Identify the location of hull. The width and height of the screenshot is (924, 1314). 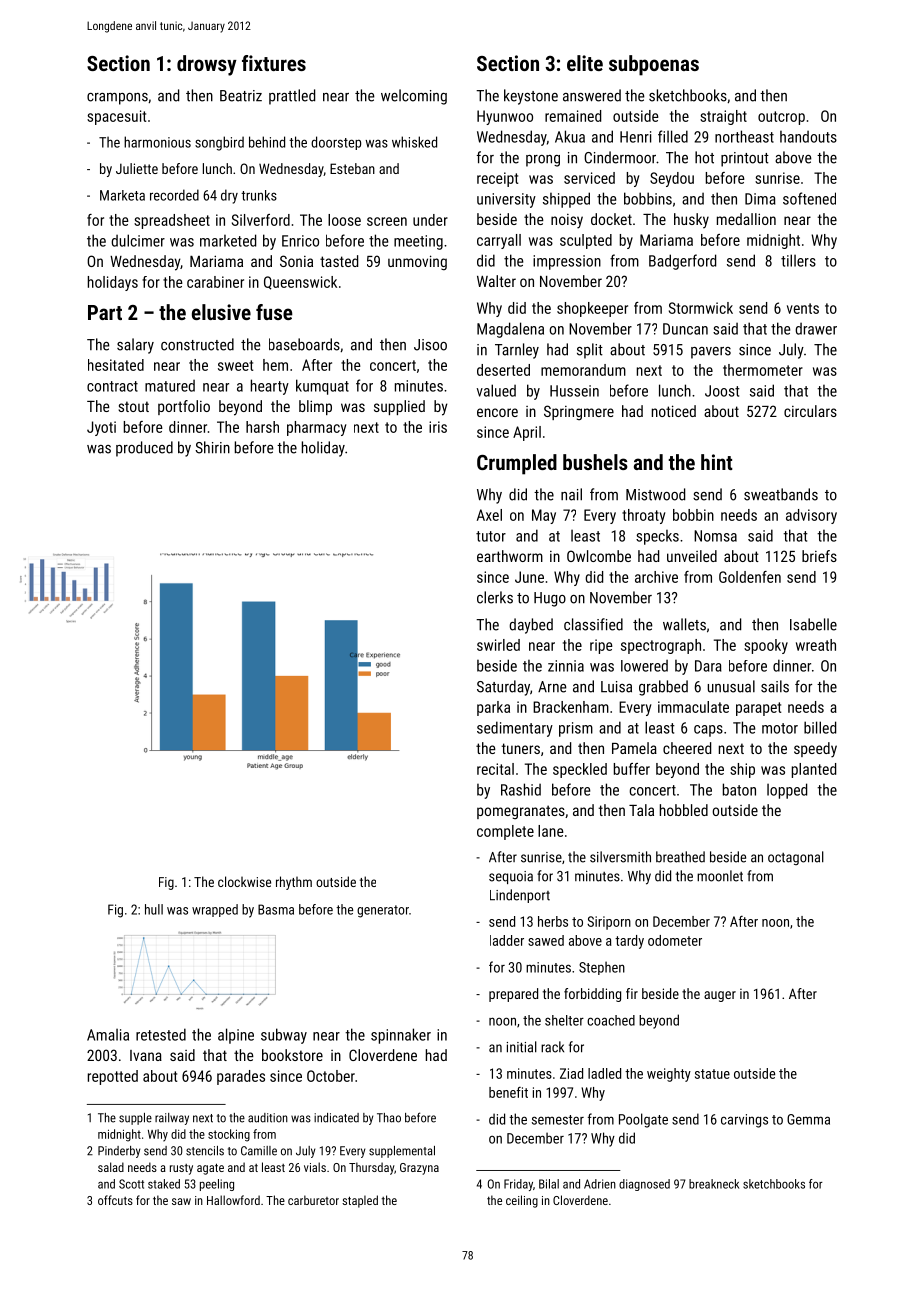
(154, 909).
